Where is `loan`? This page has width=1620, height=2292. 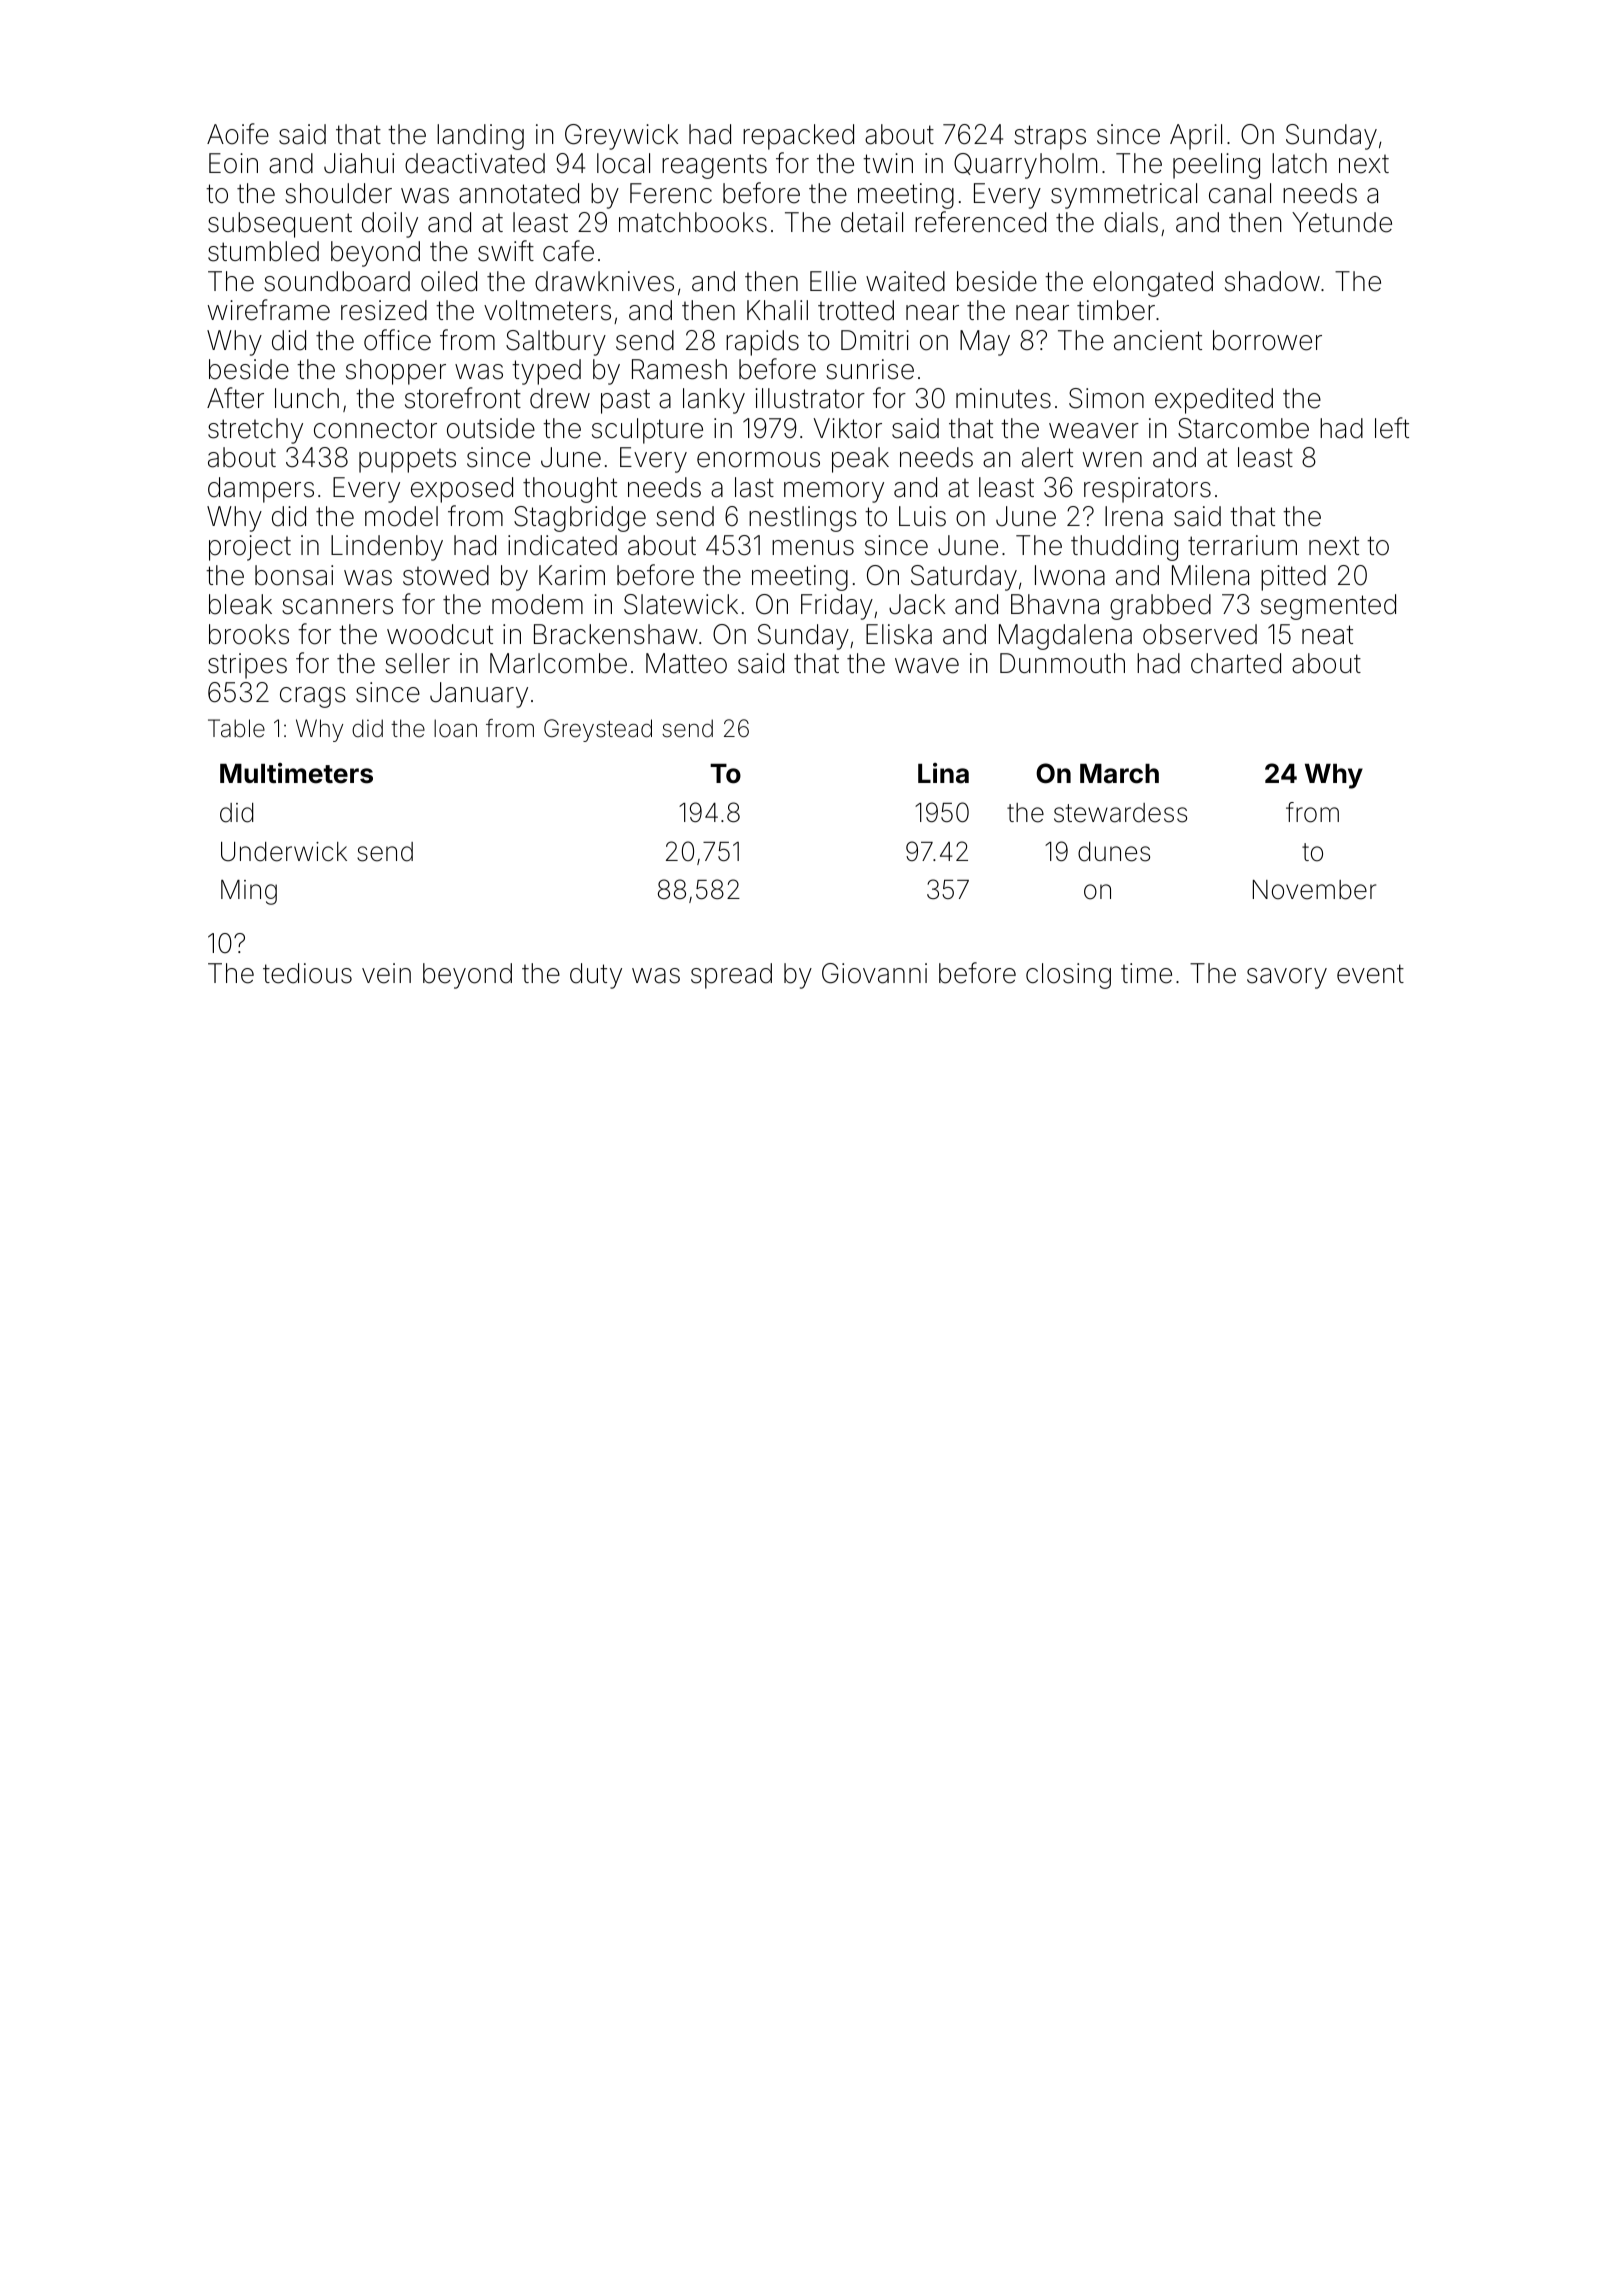 loan is located at coordinates (455, 728).
